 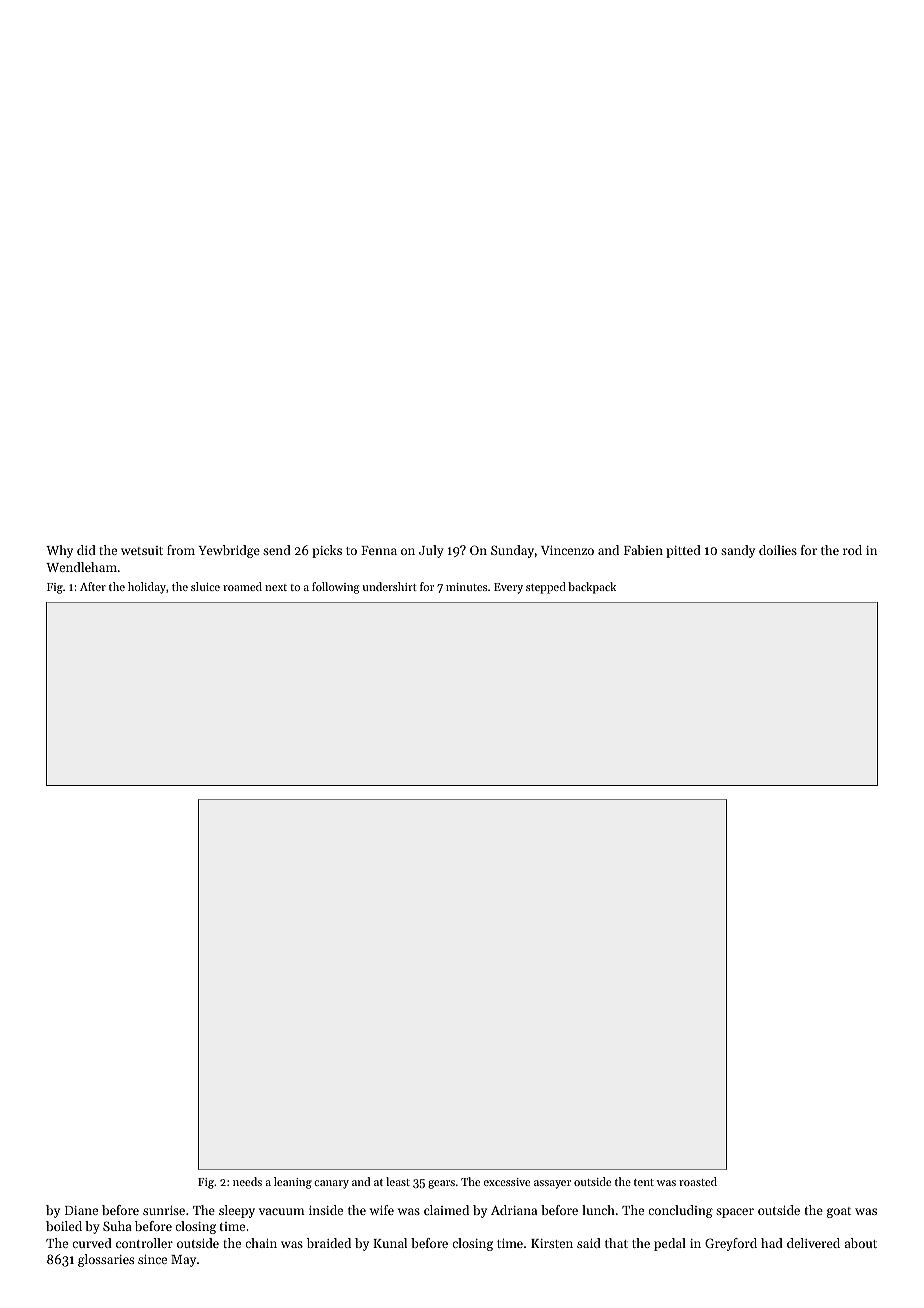 I want to click on holiday, so click(x=147, y=588).
